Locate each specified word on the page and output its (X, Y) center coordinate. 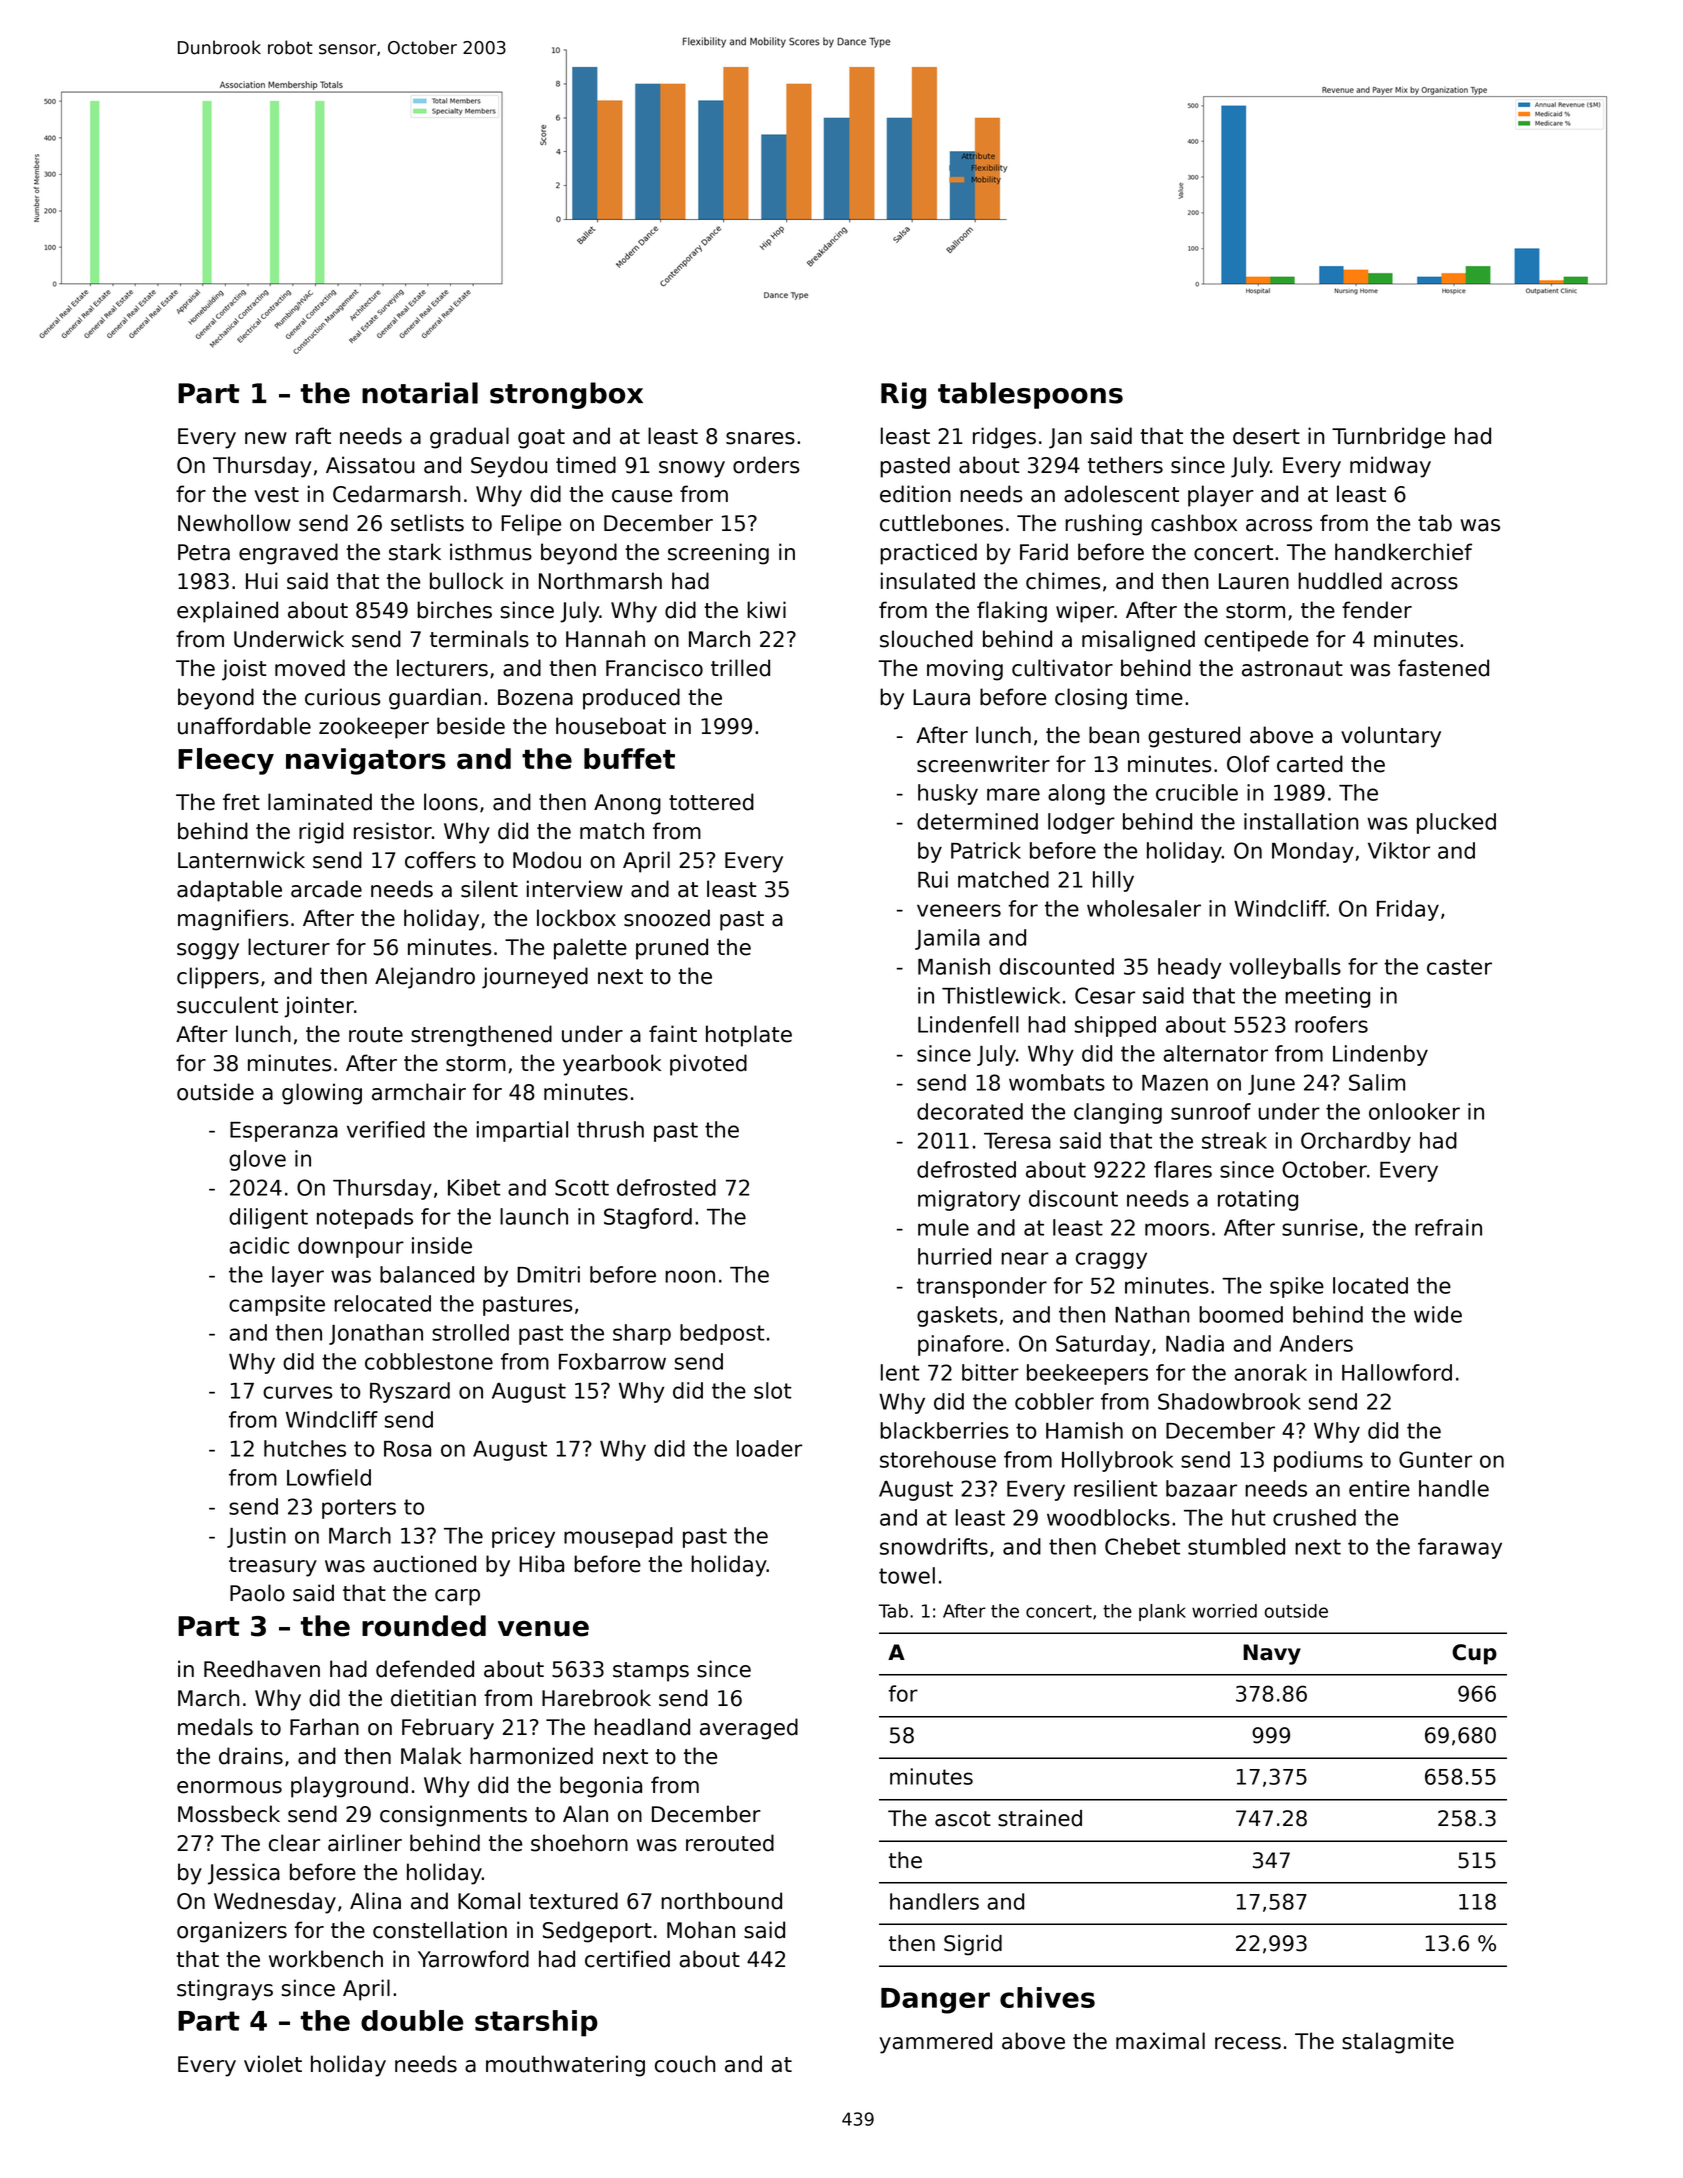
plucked (1456, 823)
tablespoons (1030, 395)
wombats (1057, 1082)
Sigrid (973, 1945)
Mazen (1175, 1083)
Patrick (986, 850)
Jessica (244, 1874)
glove (257, 1160)
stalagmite (1398, 2043)
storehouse (938, 1459)
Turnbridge (1388, 438)
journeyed (535, 978)
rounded (424, 1626)
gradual (469, 438)
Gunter (1435, 1459)
